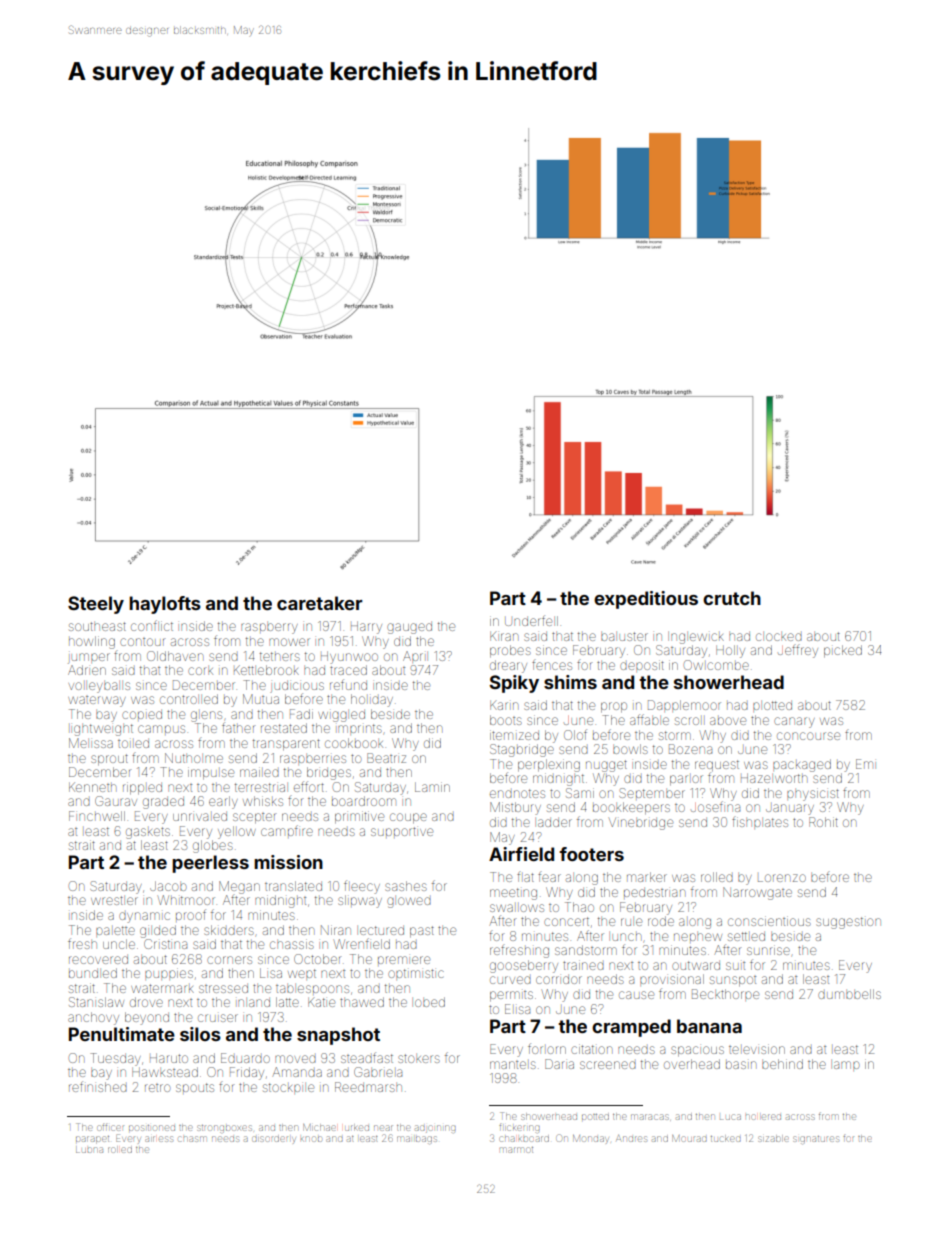 The image size is (952, 1233). Describe the element at coordinates (511, 996) in the screenshot. I see `permits` at that location.
